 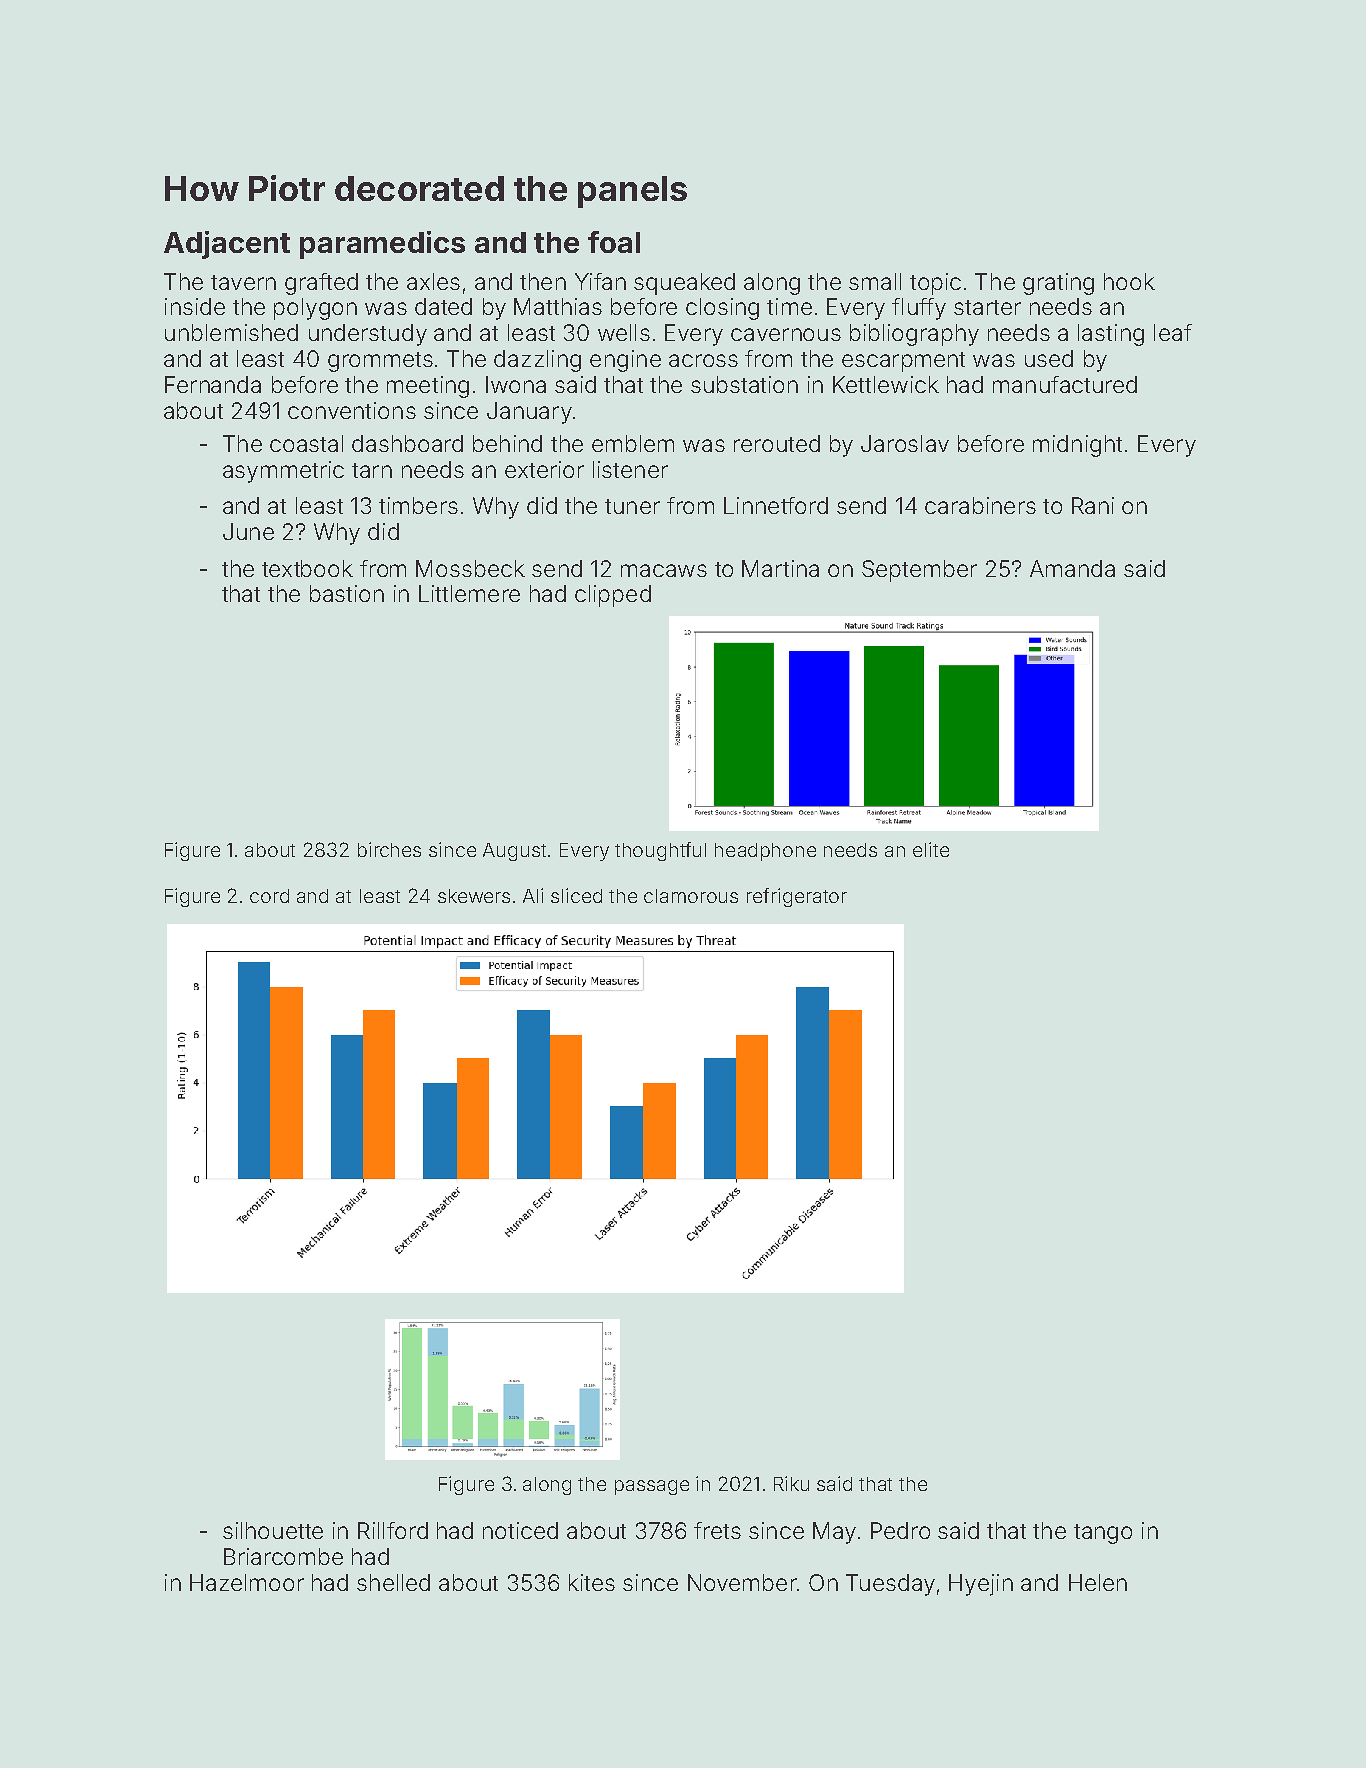 What do you see at coordinates (393, 1582) in the document?
I see `shelled` at bounding box center [393, 1582].
